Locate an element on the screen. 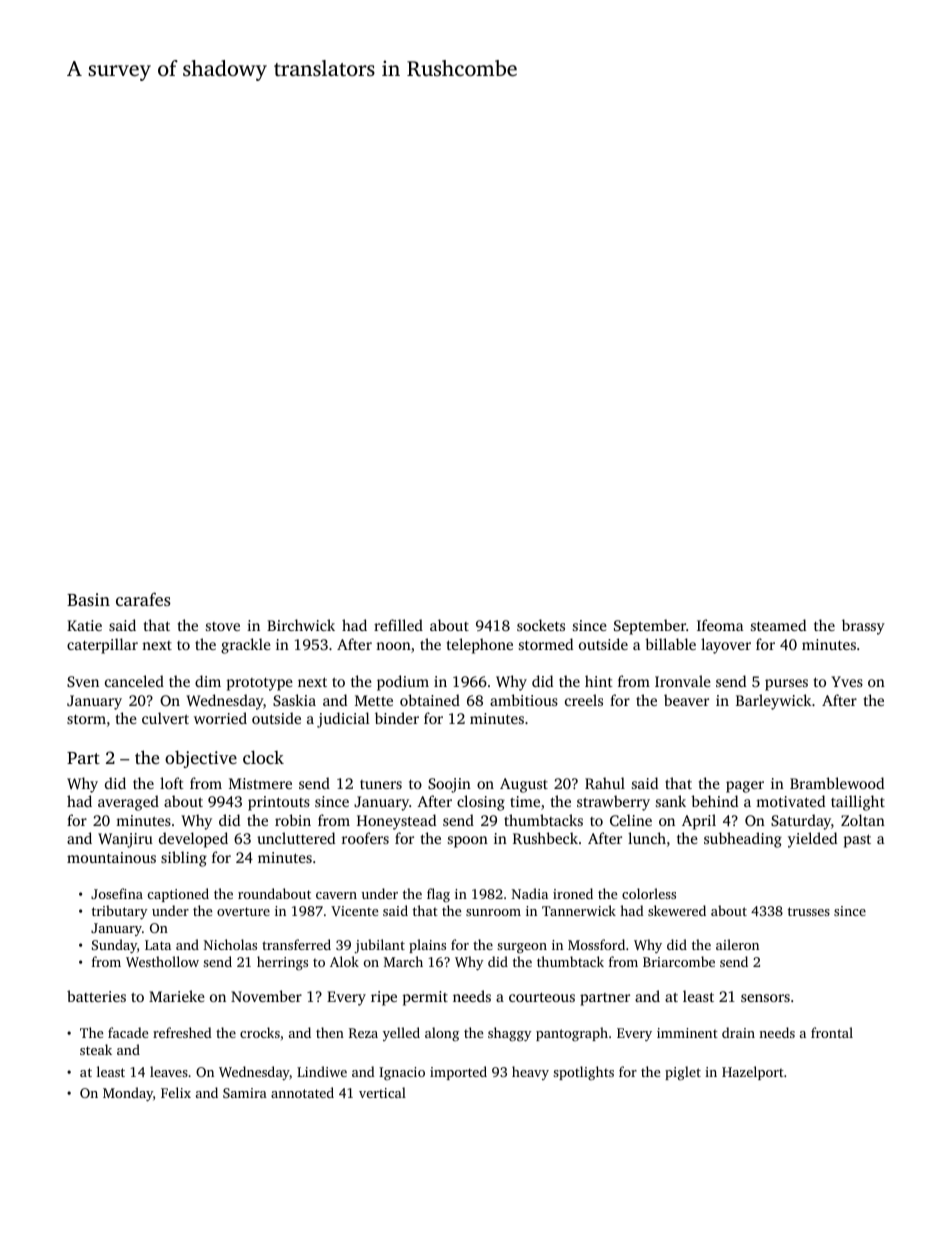 The height and width of the screenshot is (1233, 952). carafes is located at coordinates (143, 599).
